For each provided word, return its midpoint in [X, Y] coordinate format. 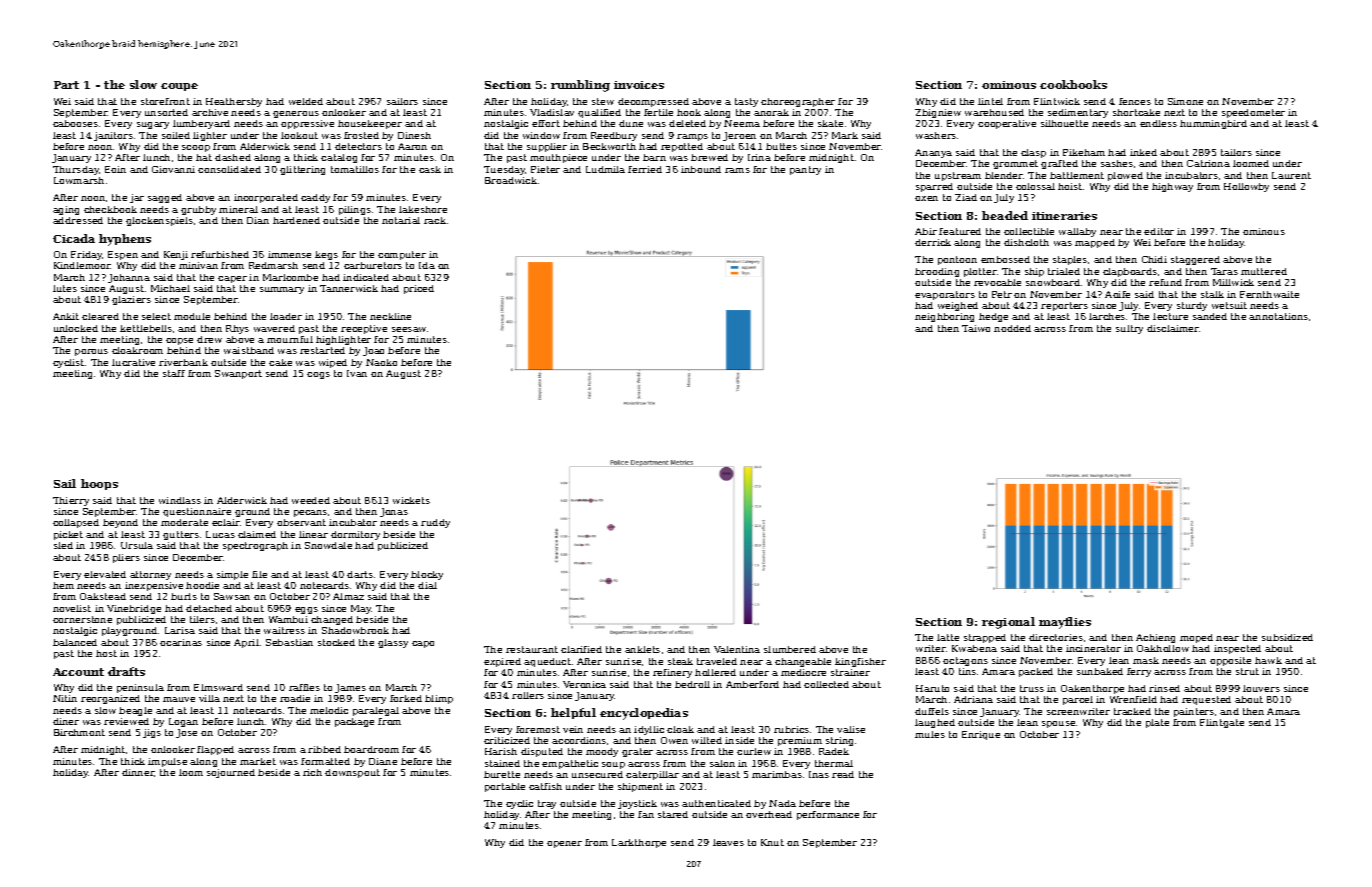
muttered [1264, 271]
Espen [123, 255]
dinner [138, 772]
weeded [311, 500]
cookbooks [1073, 84]
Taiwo [976, 328]
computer [402, 255]
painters [1194, 712]
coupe [179, 87]
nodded [1012, 328]
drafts [126, 671]
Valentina [737, 649]
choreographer [798, 102]
